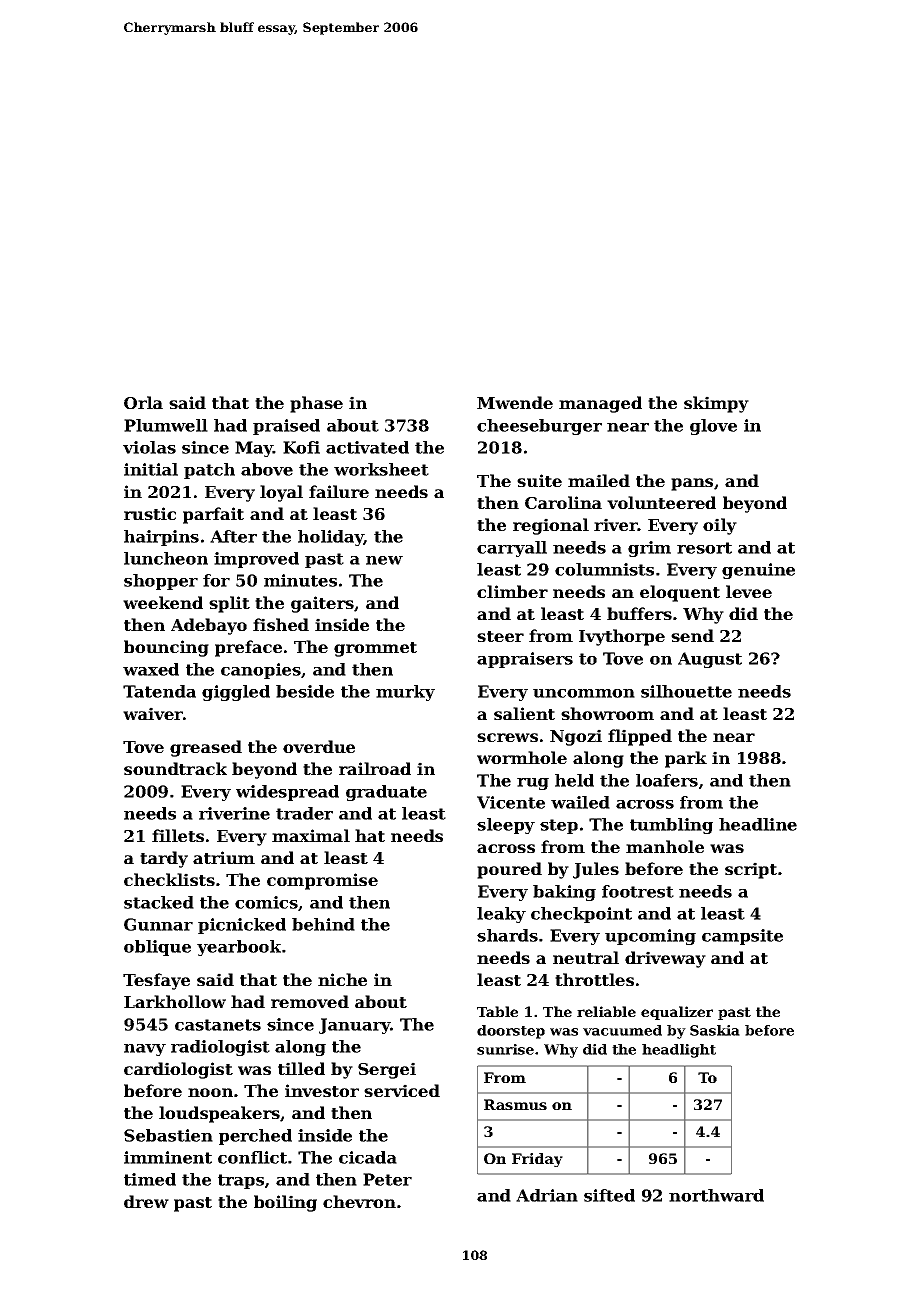 The width and height of the screenshot is (924, 1308). What do you see at coordinates (209, 471) in the screenshot?
I see `patch` at bounding box center [209, 471].
